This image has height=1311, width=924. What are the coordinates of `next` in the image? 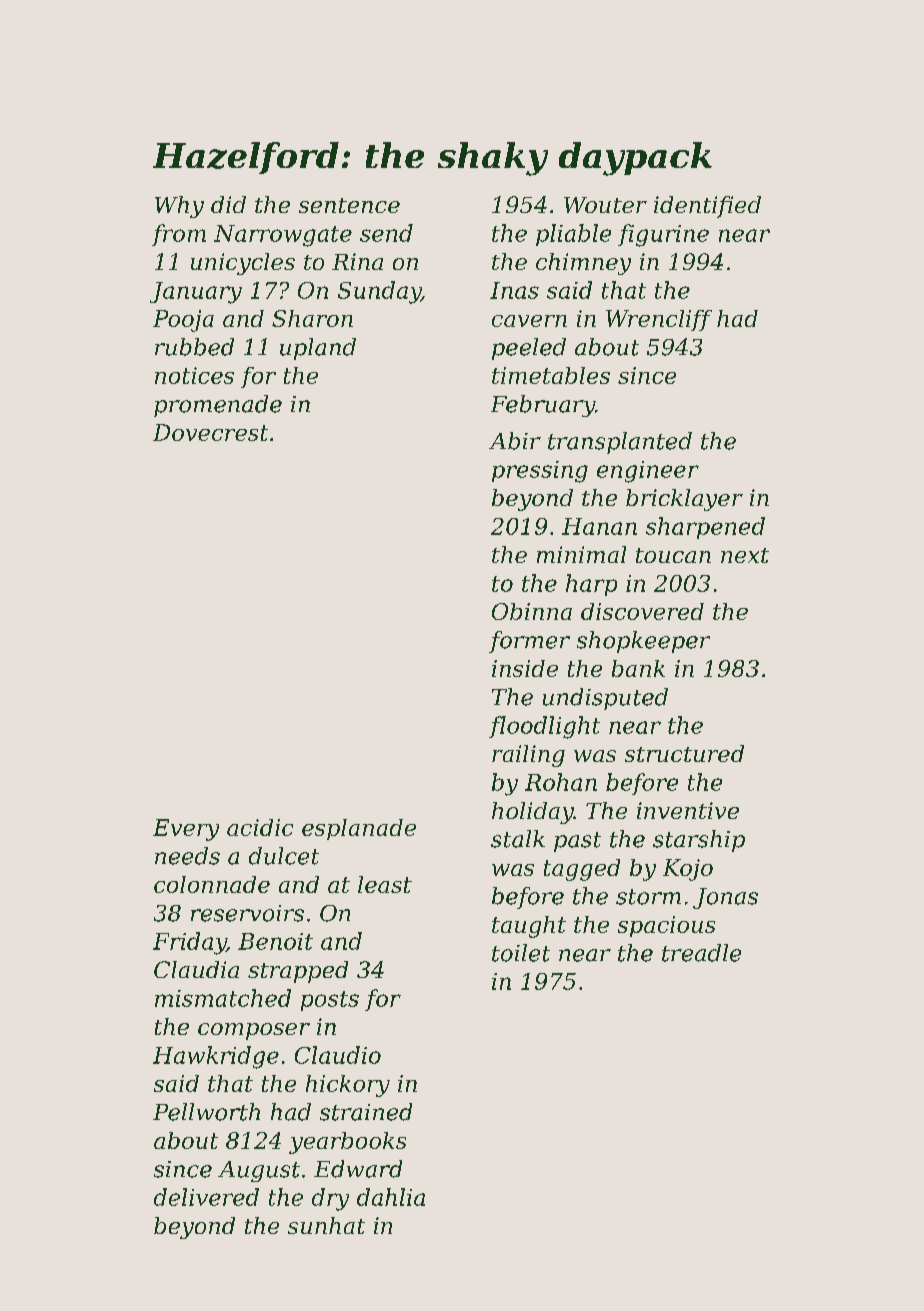 It's located at (745, 555).
